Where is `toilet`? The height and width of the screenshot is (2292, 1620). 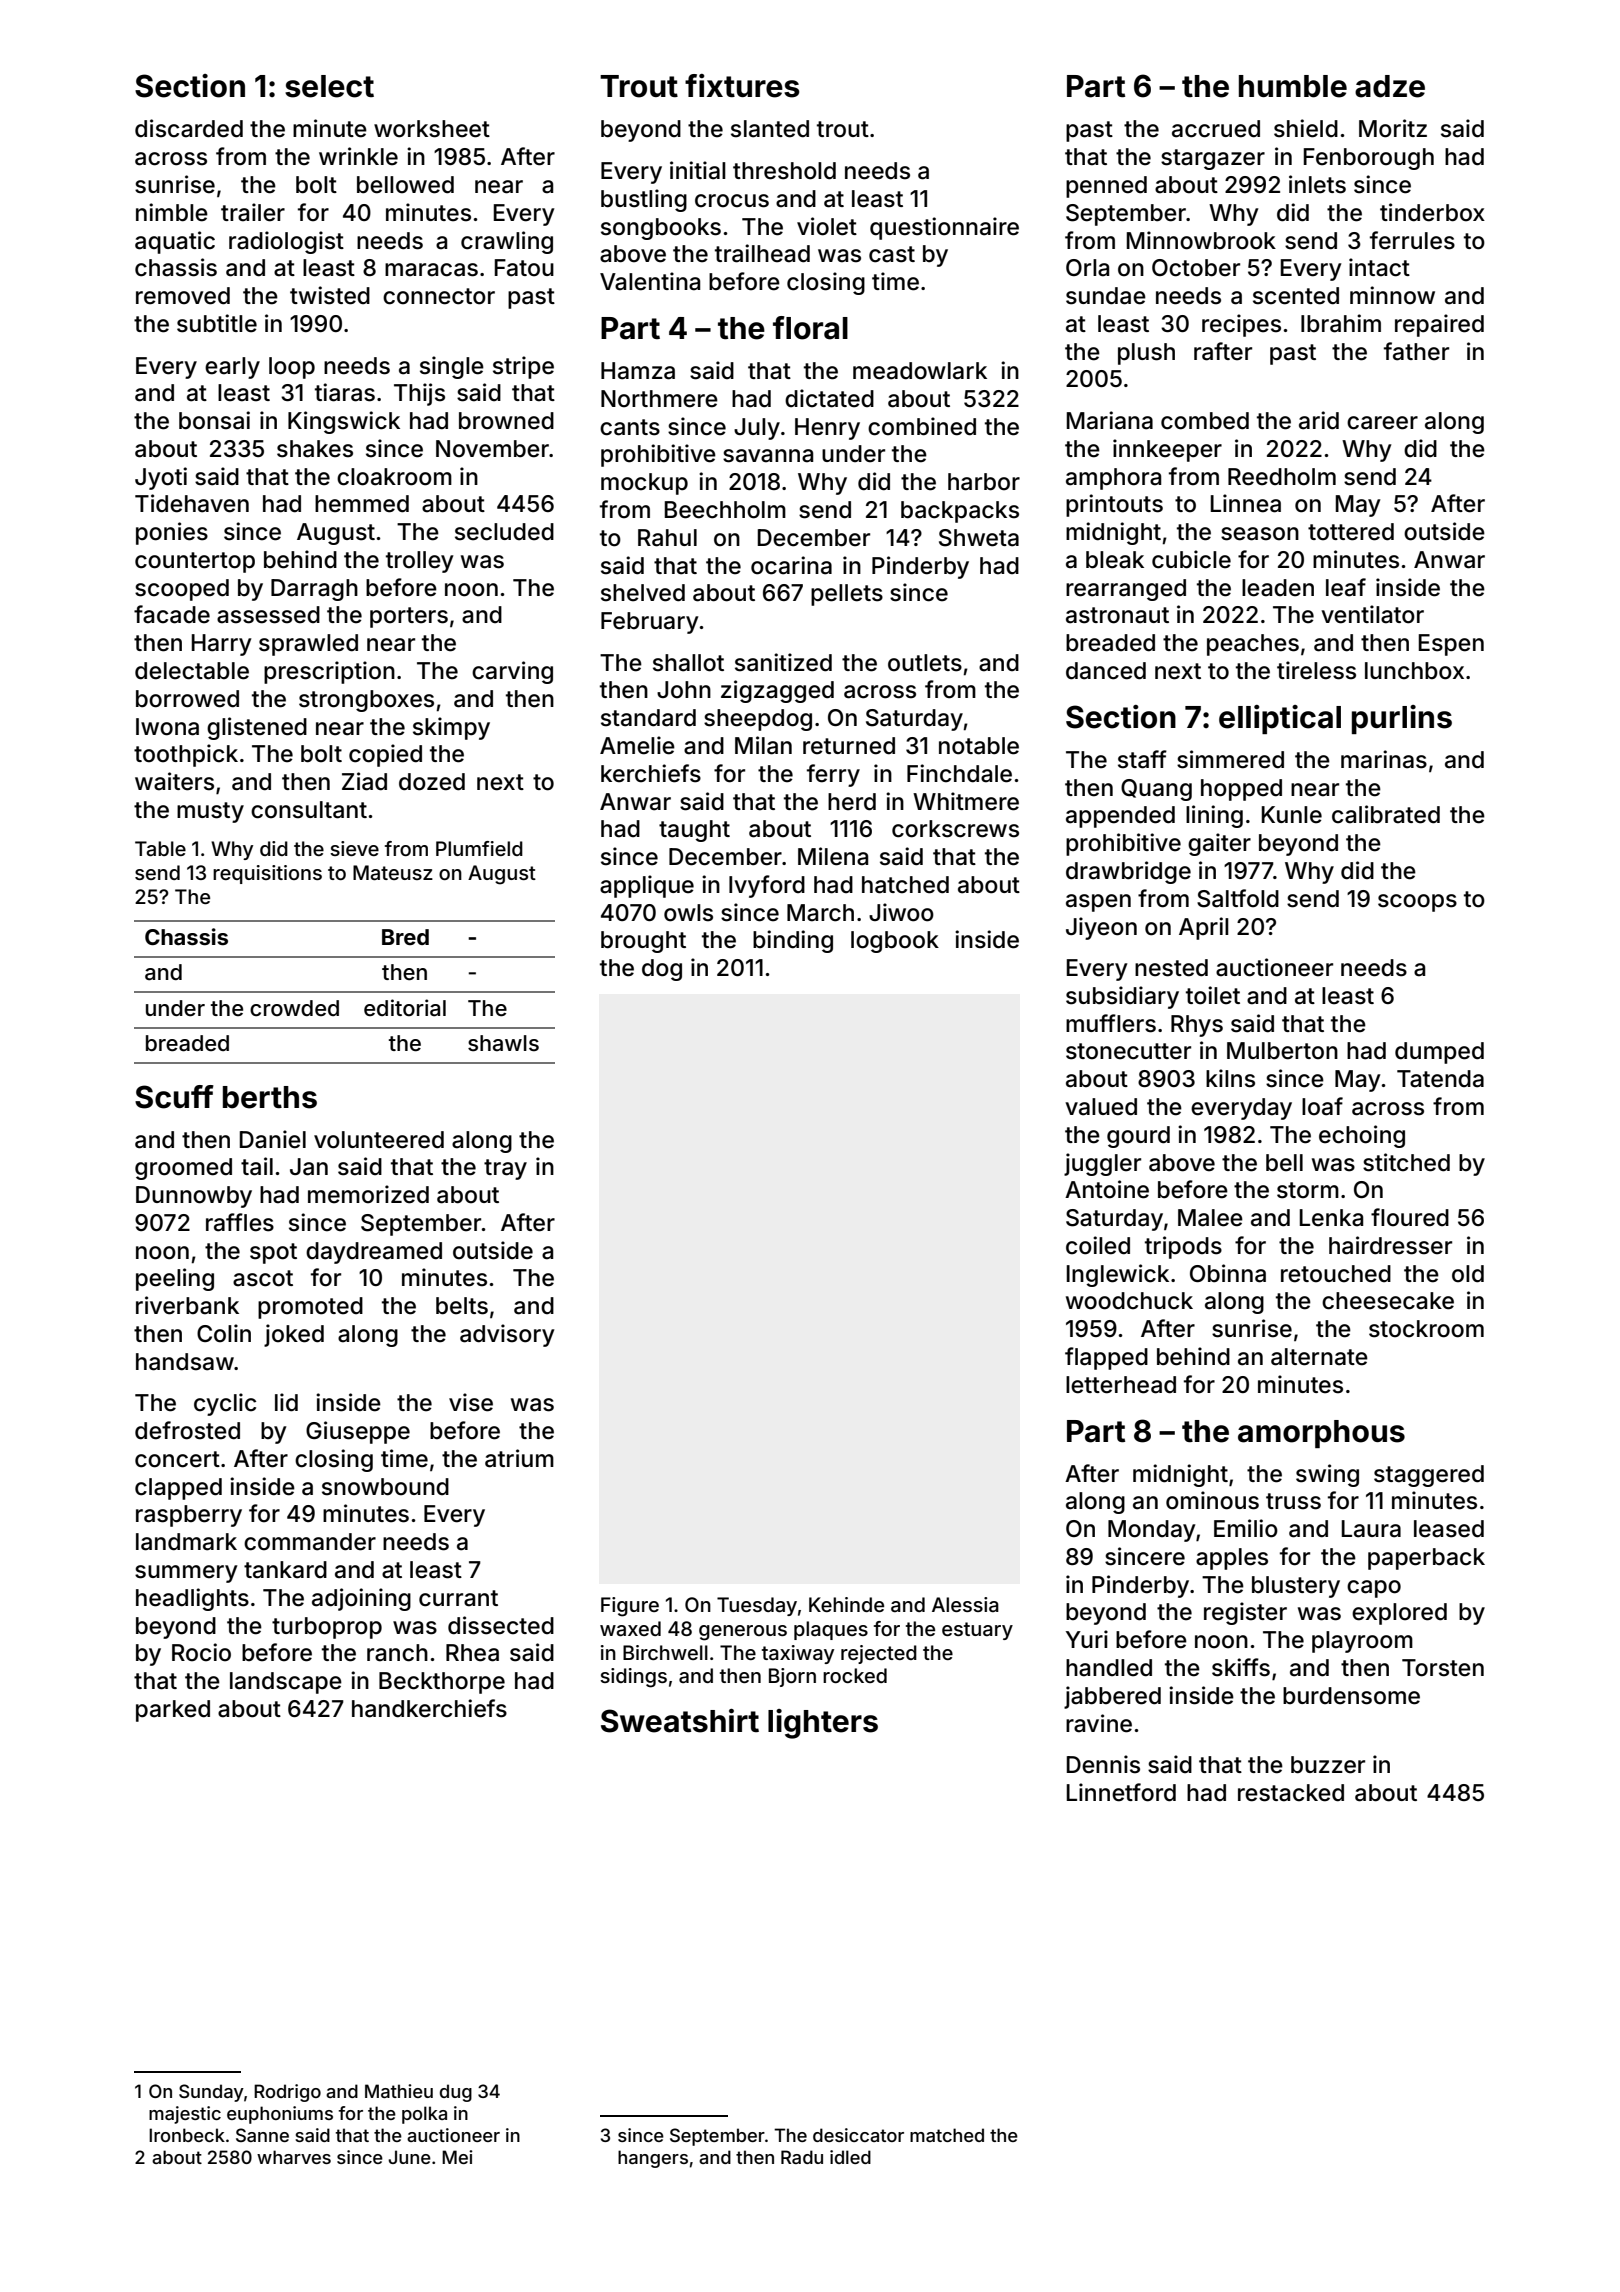
toilet is located at coordinates (1213, 995).
